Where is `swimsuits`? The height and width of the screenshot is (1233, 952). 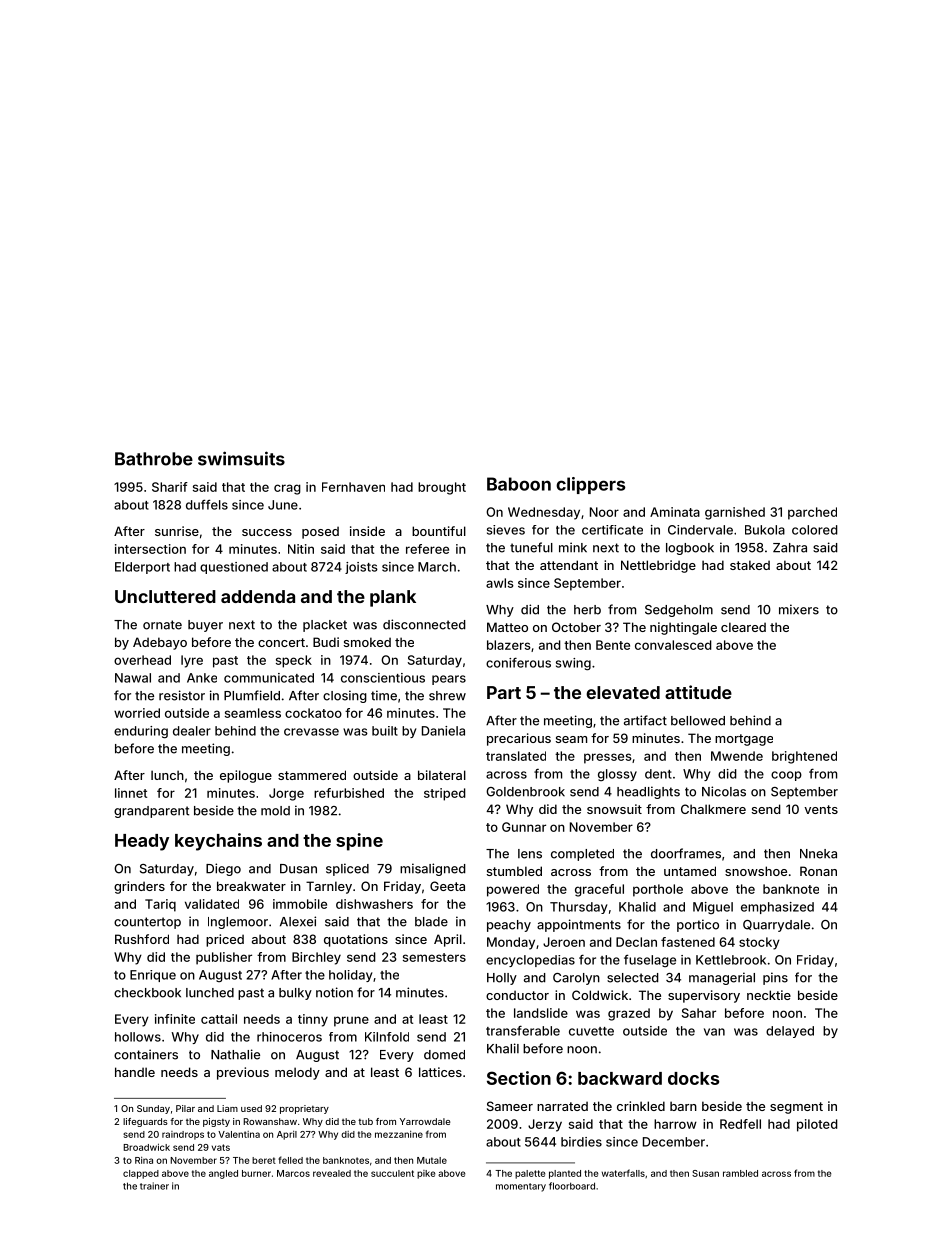
swimsuits is located at coordinates (241, 458).
